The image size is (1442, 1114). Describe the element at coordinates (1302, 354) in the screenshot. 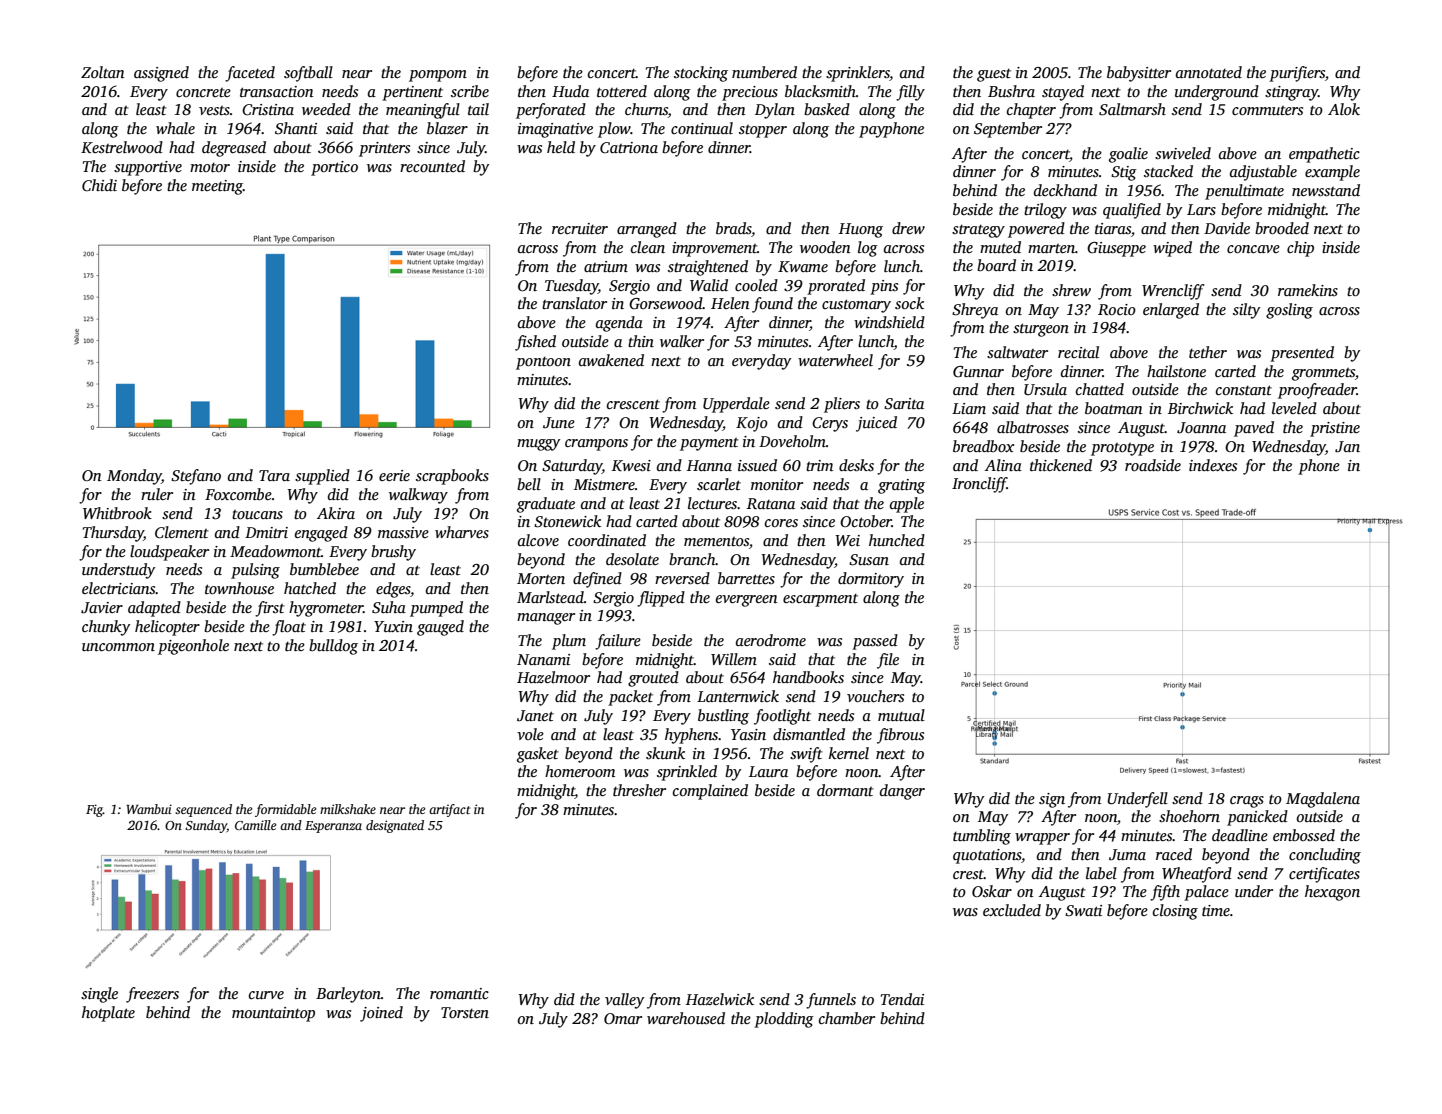

I see `presented` at that location.
